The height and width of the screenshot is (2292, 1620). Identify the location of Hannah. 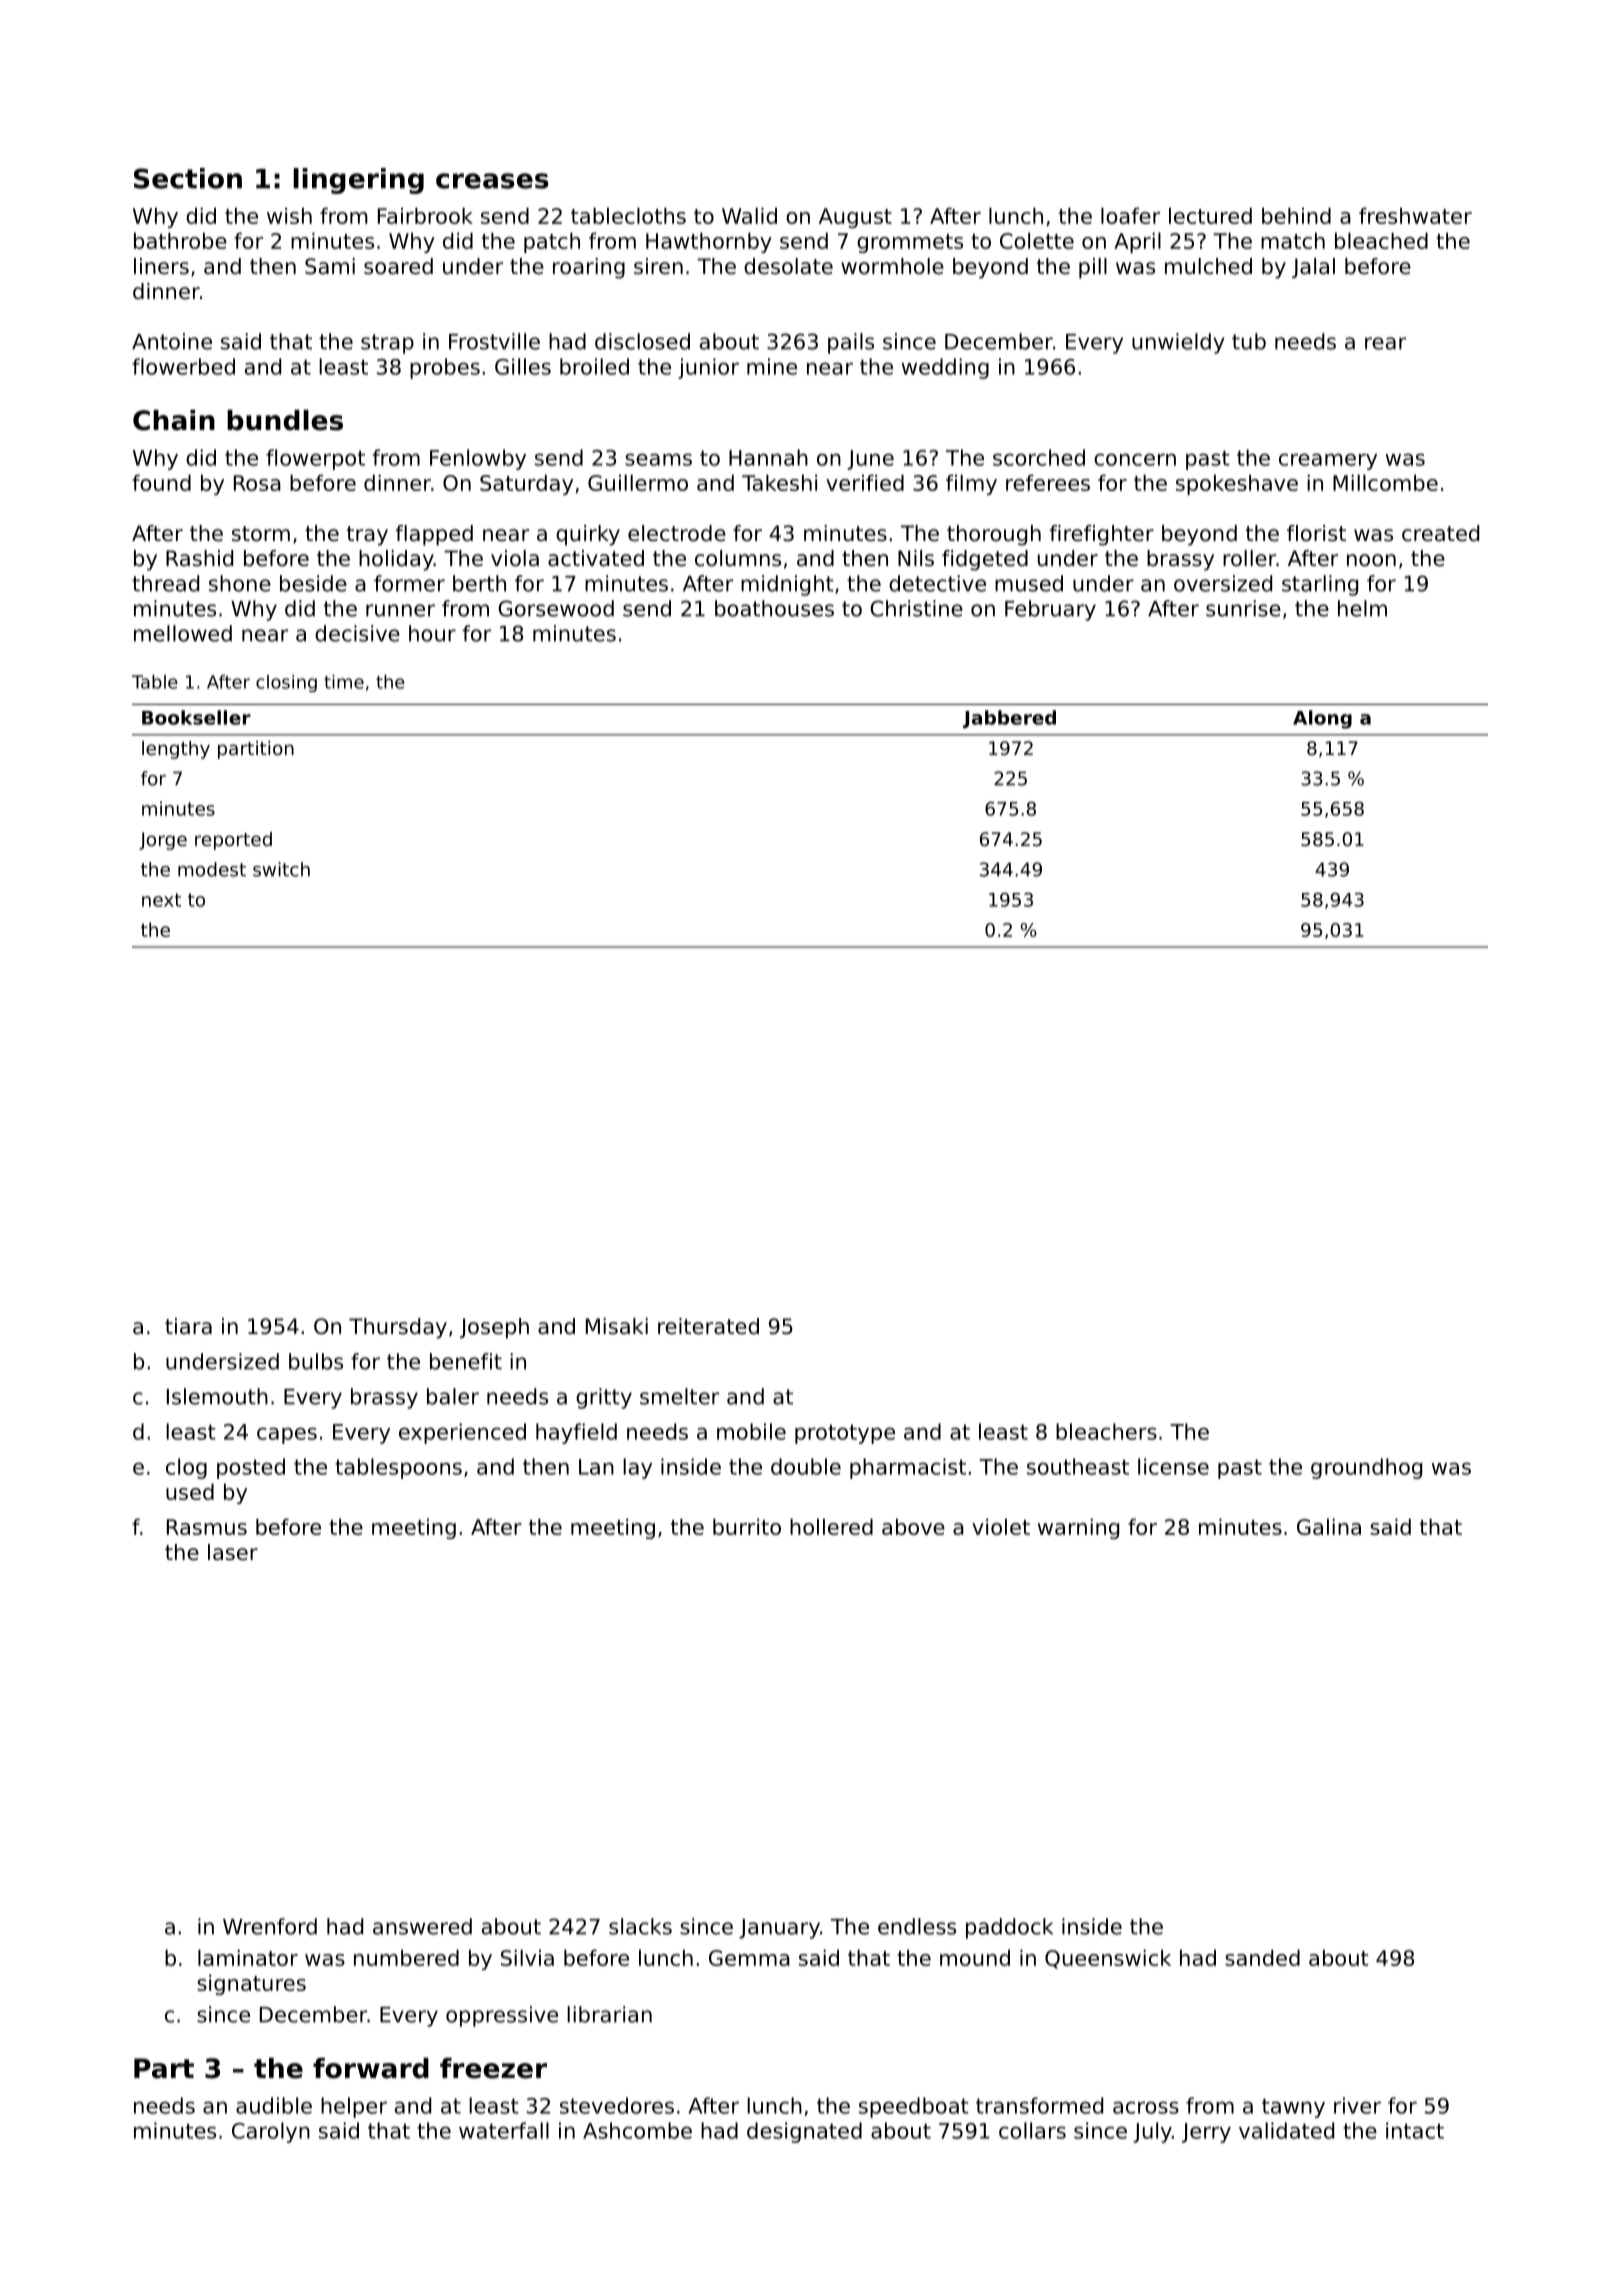
(768, 457).
